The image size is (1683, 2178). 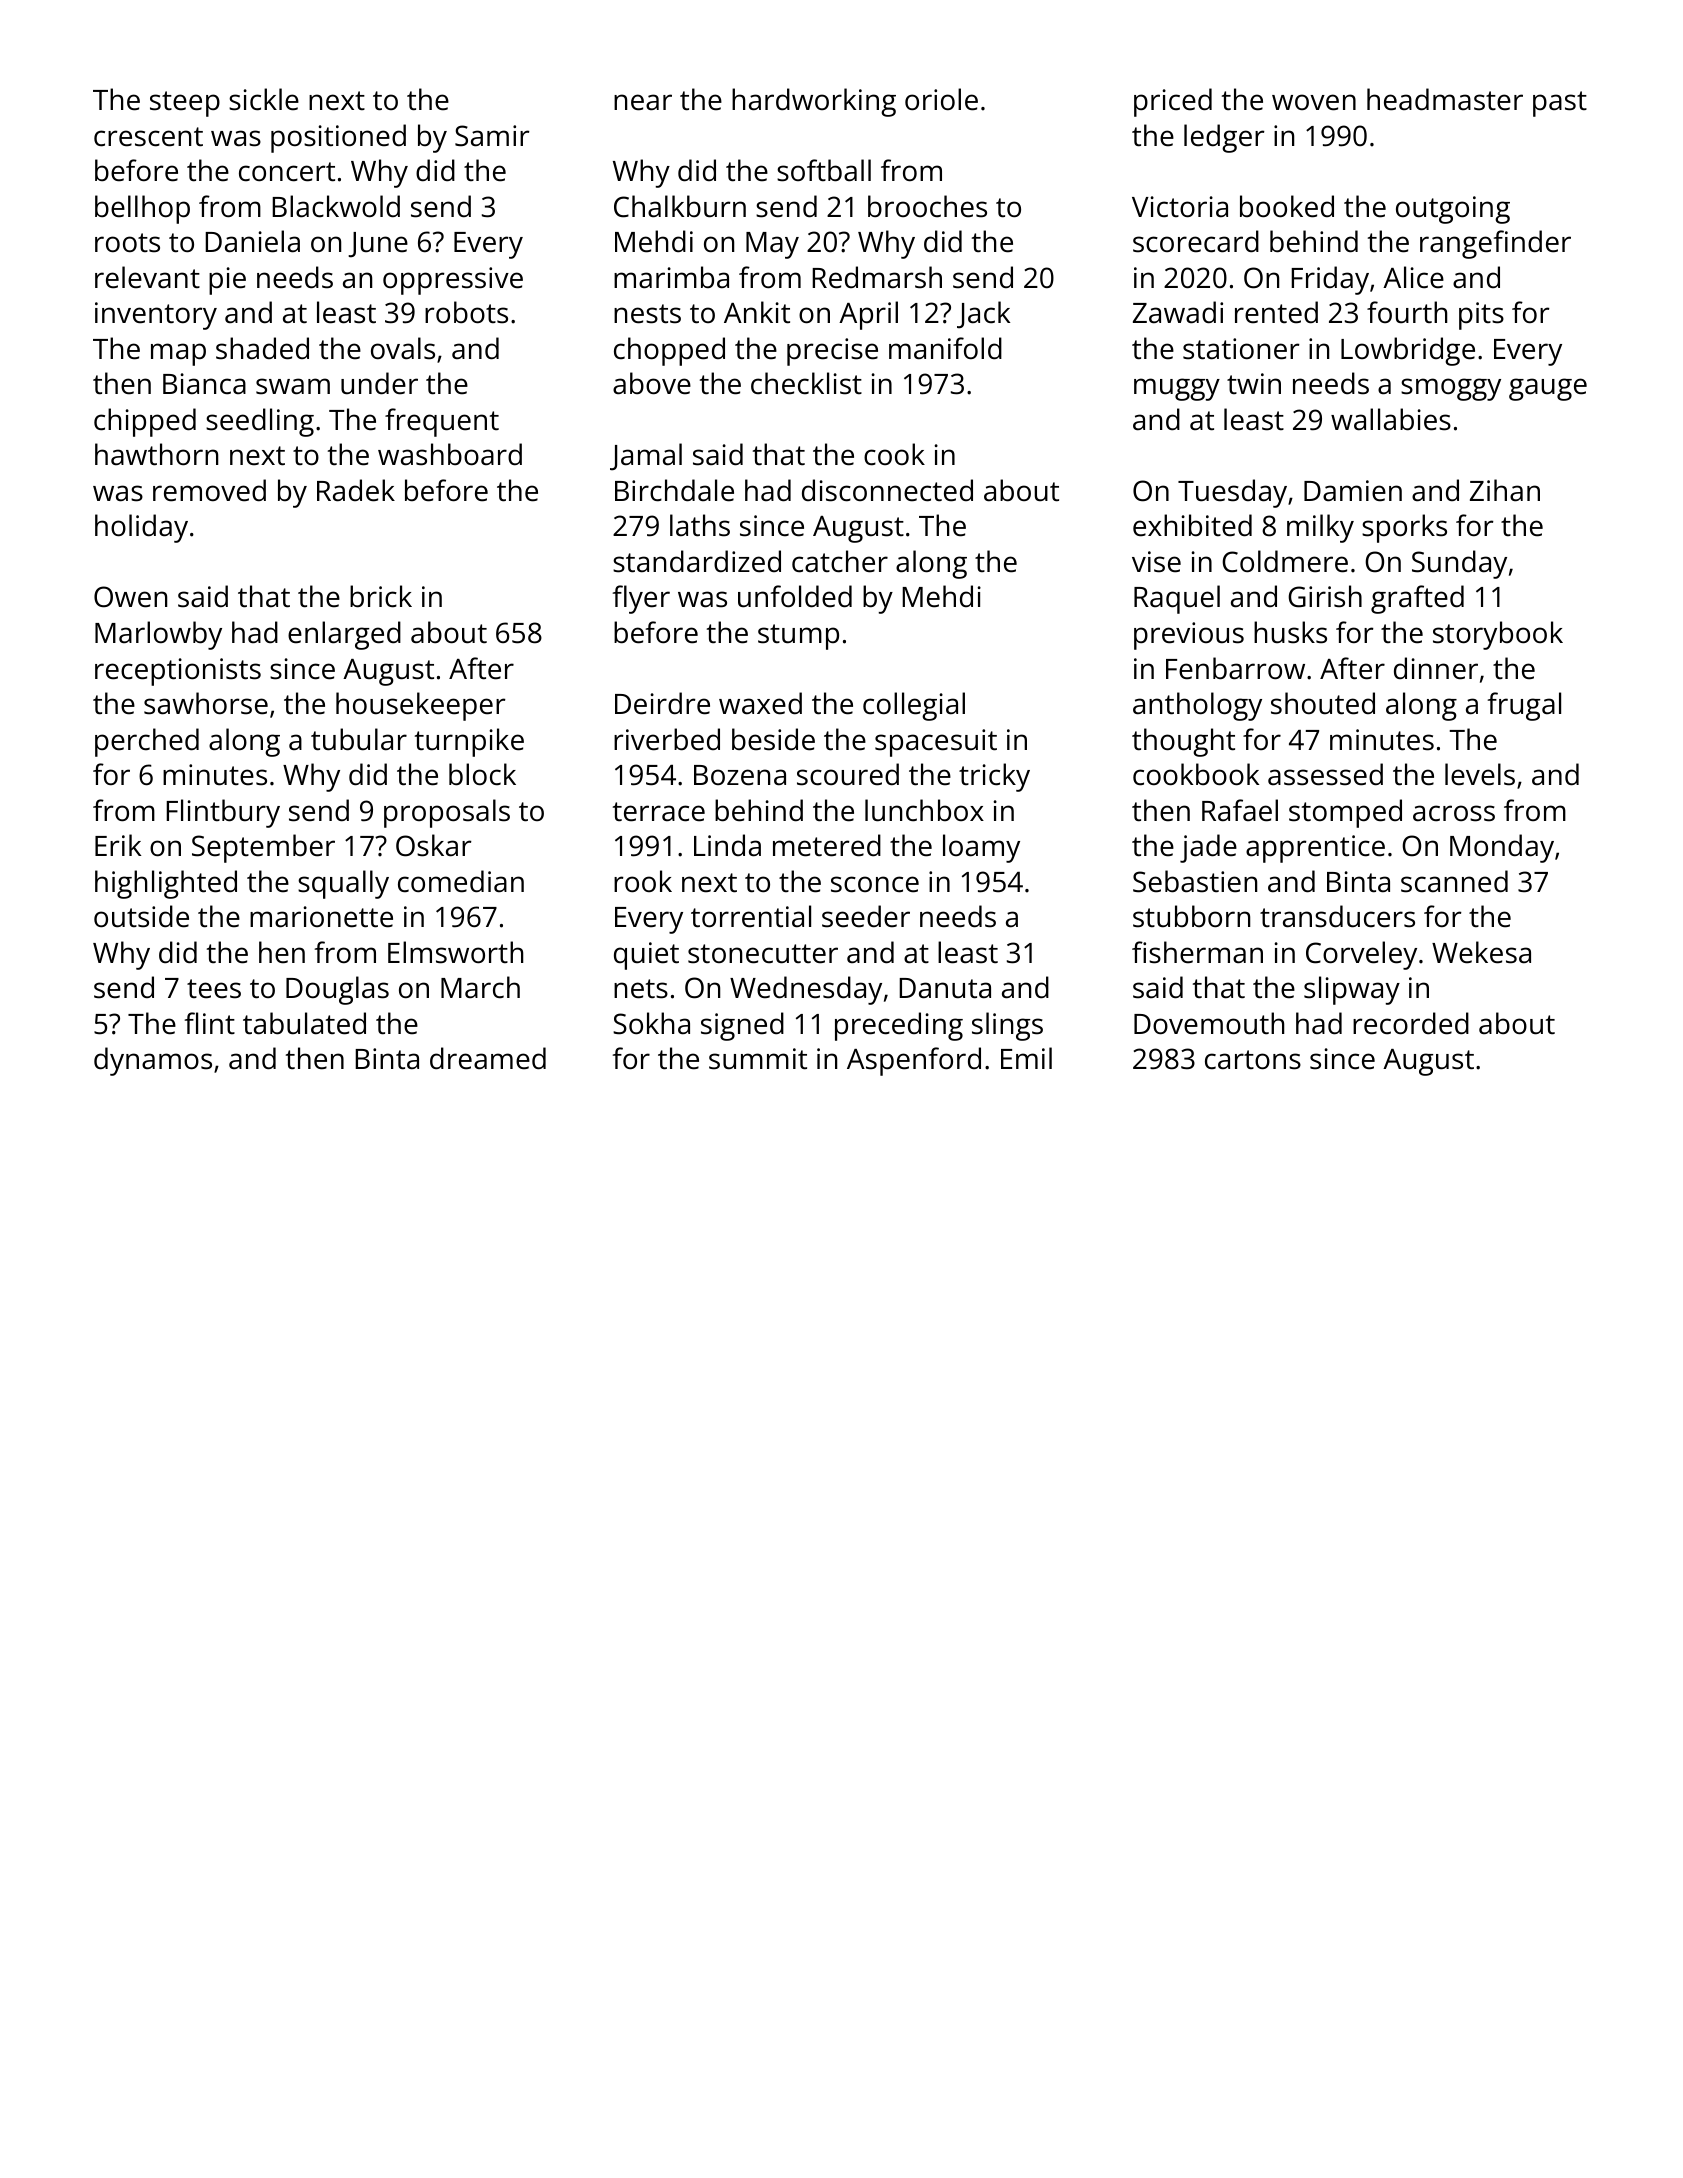 What do you see at coordinates (643, 102) in the document?
I see `near` at bounding box center [643, 102].
